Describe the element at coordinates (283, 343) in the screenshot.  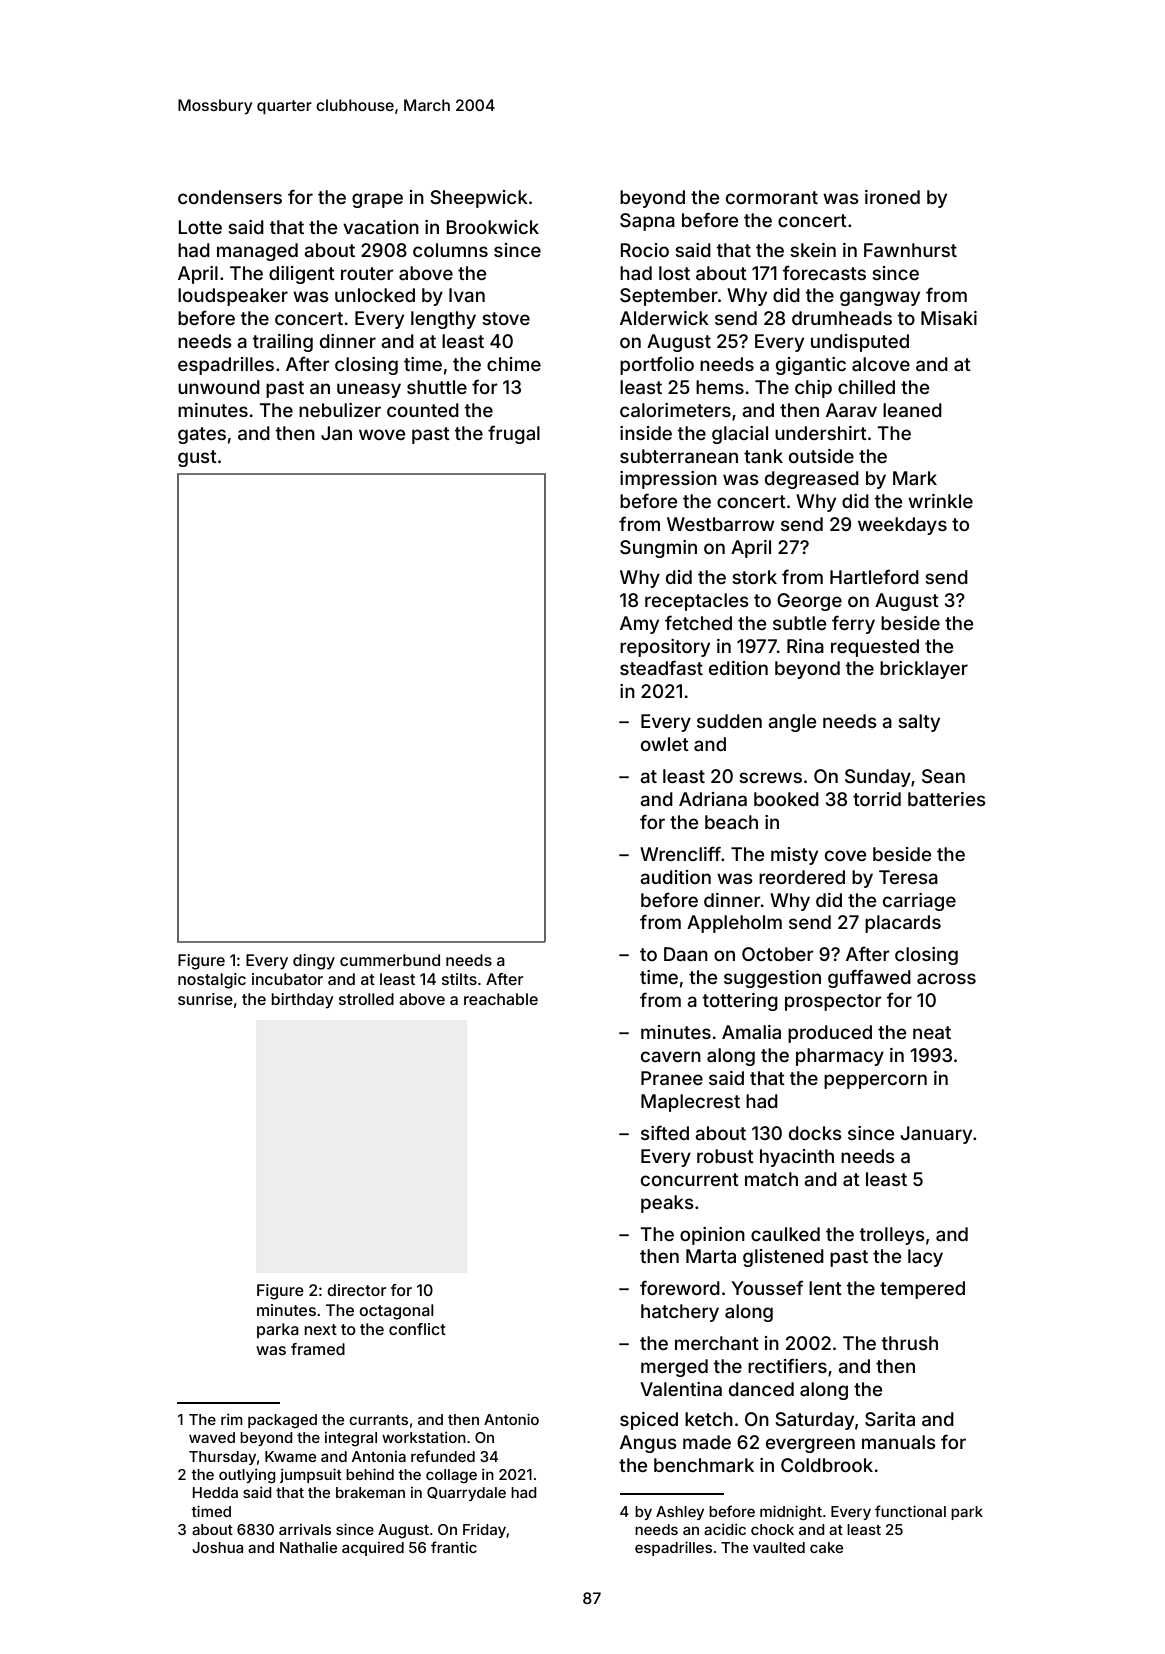
I see `trailing` at that location.
